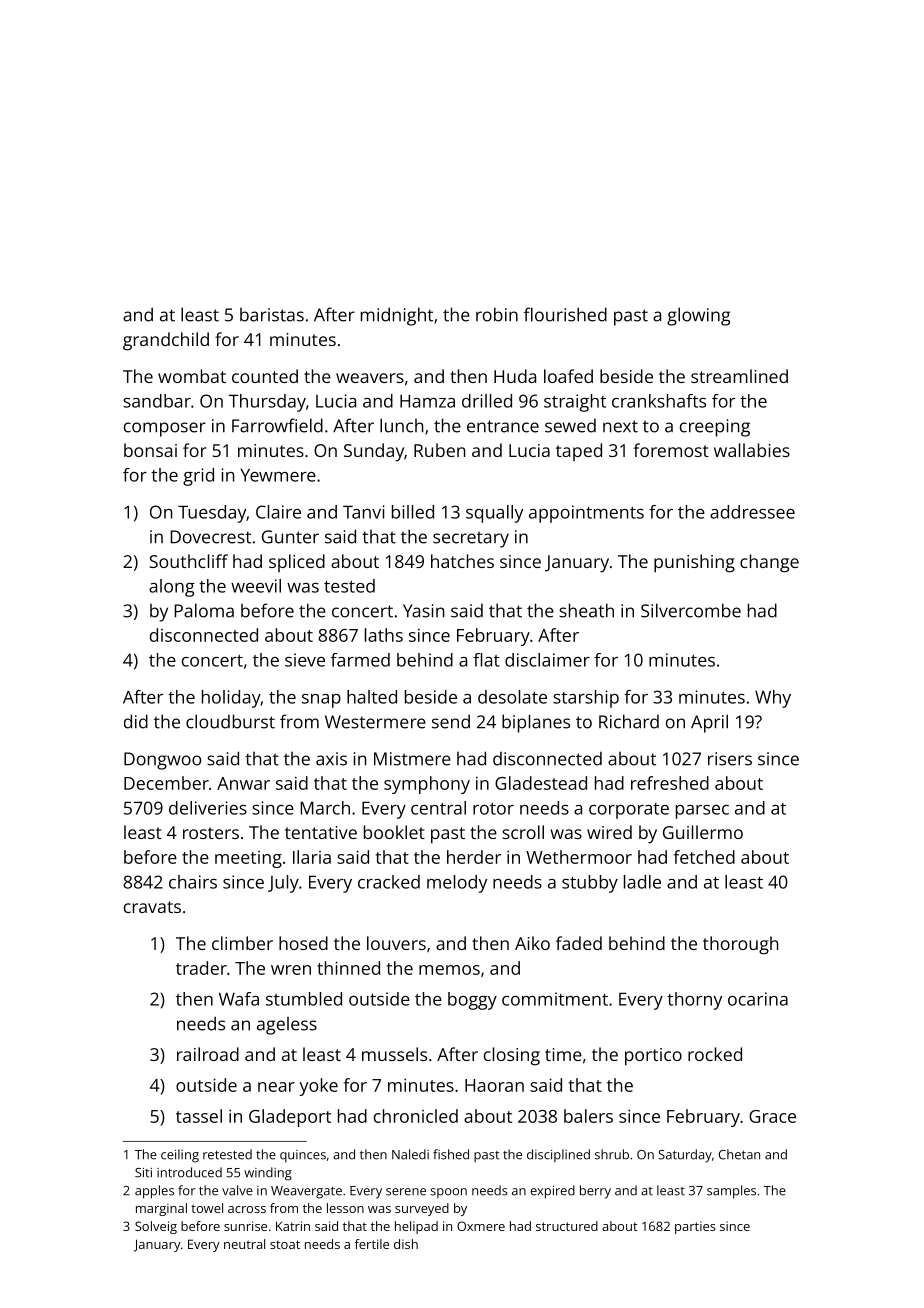  I want to click on dish, so click(406, 1244).
